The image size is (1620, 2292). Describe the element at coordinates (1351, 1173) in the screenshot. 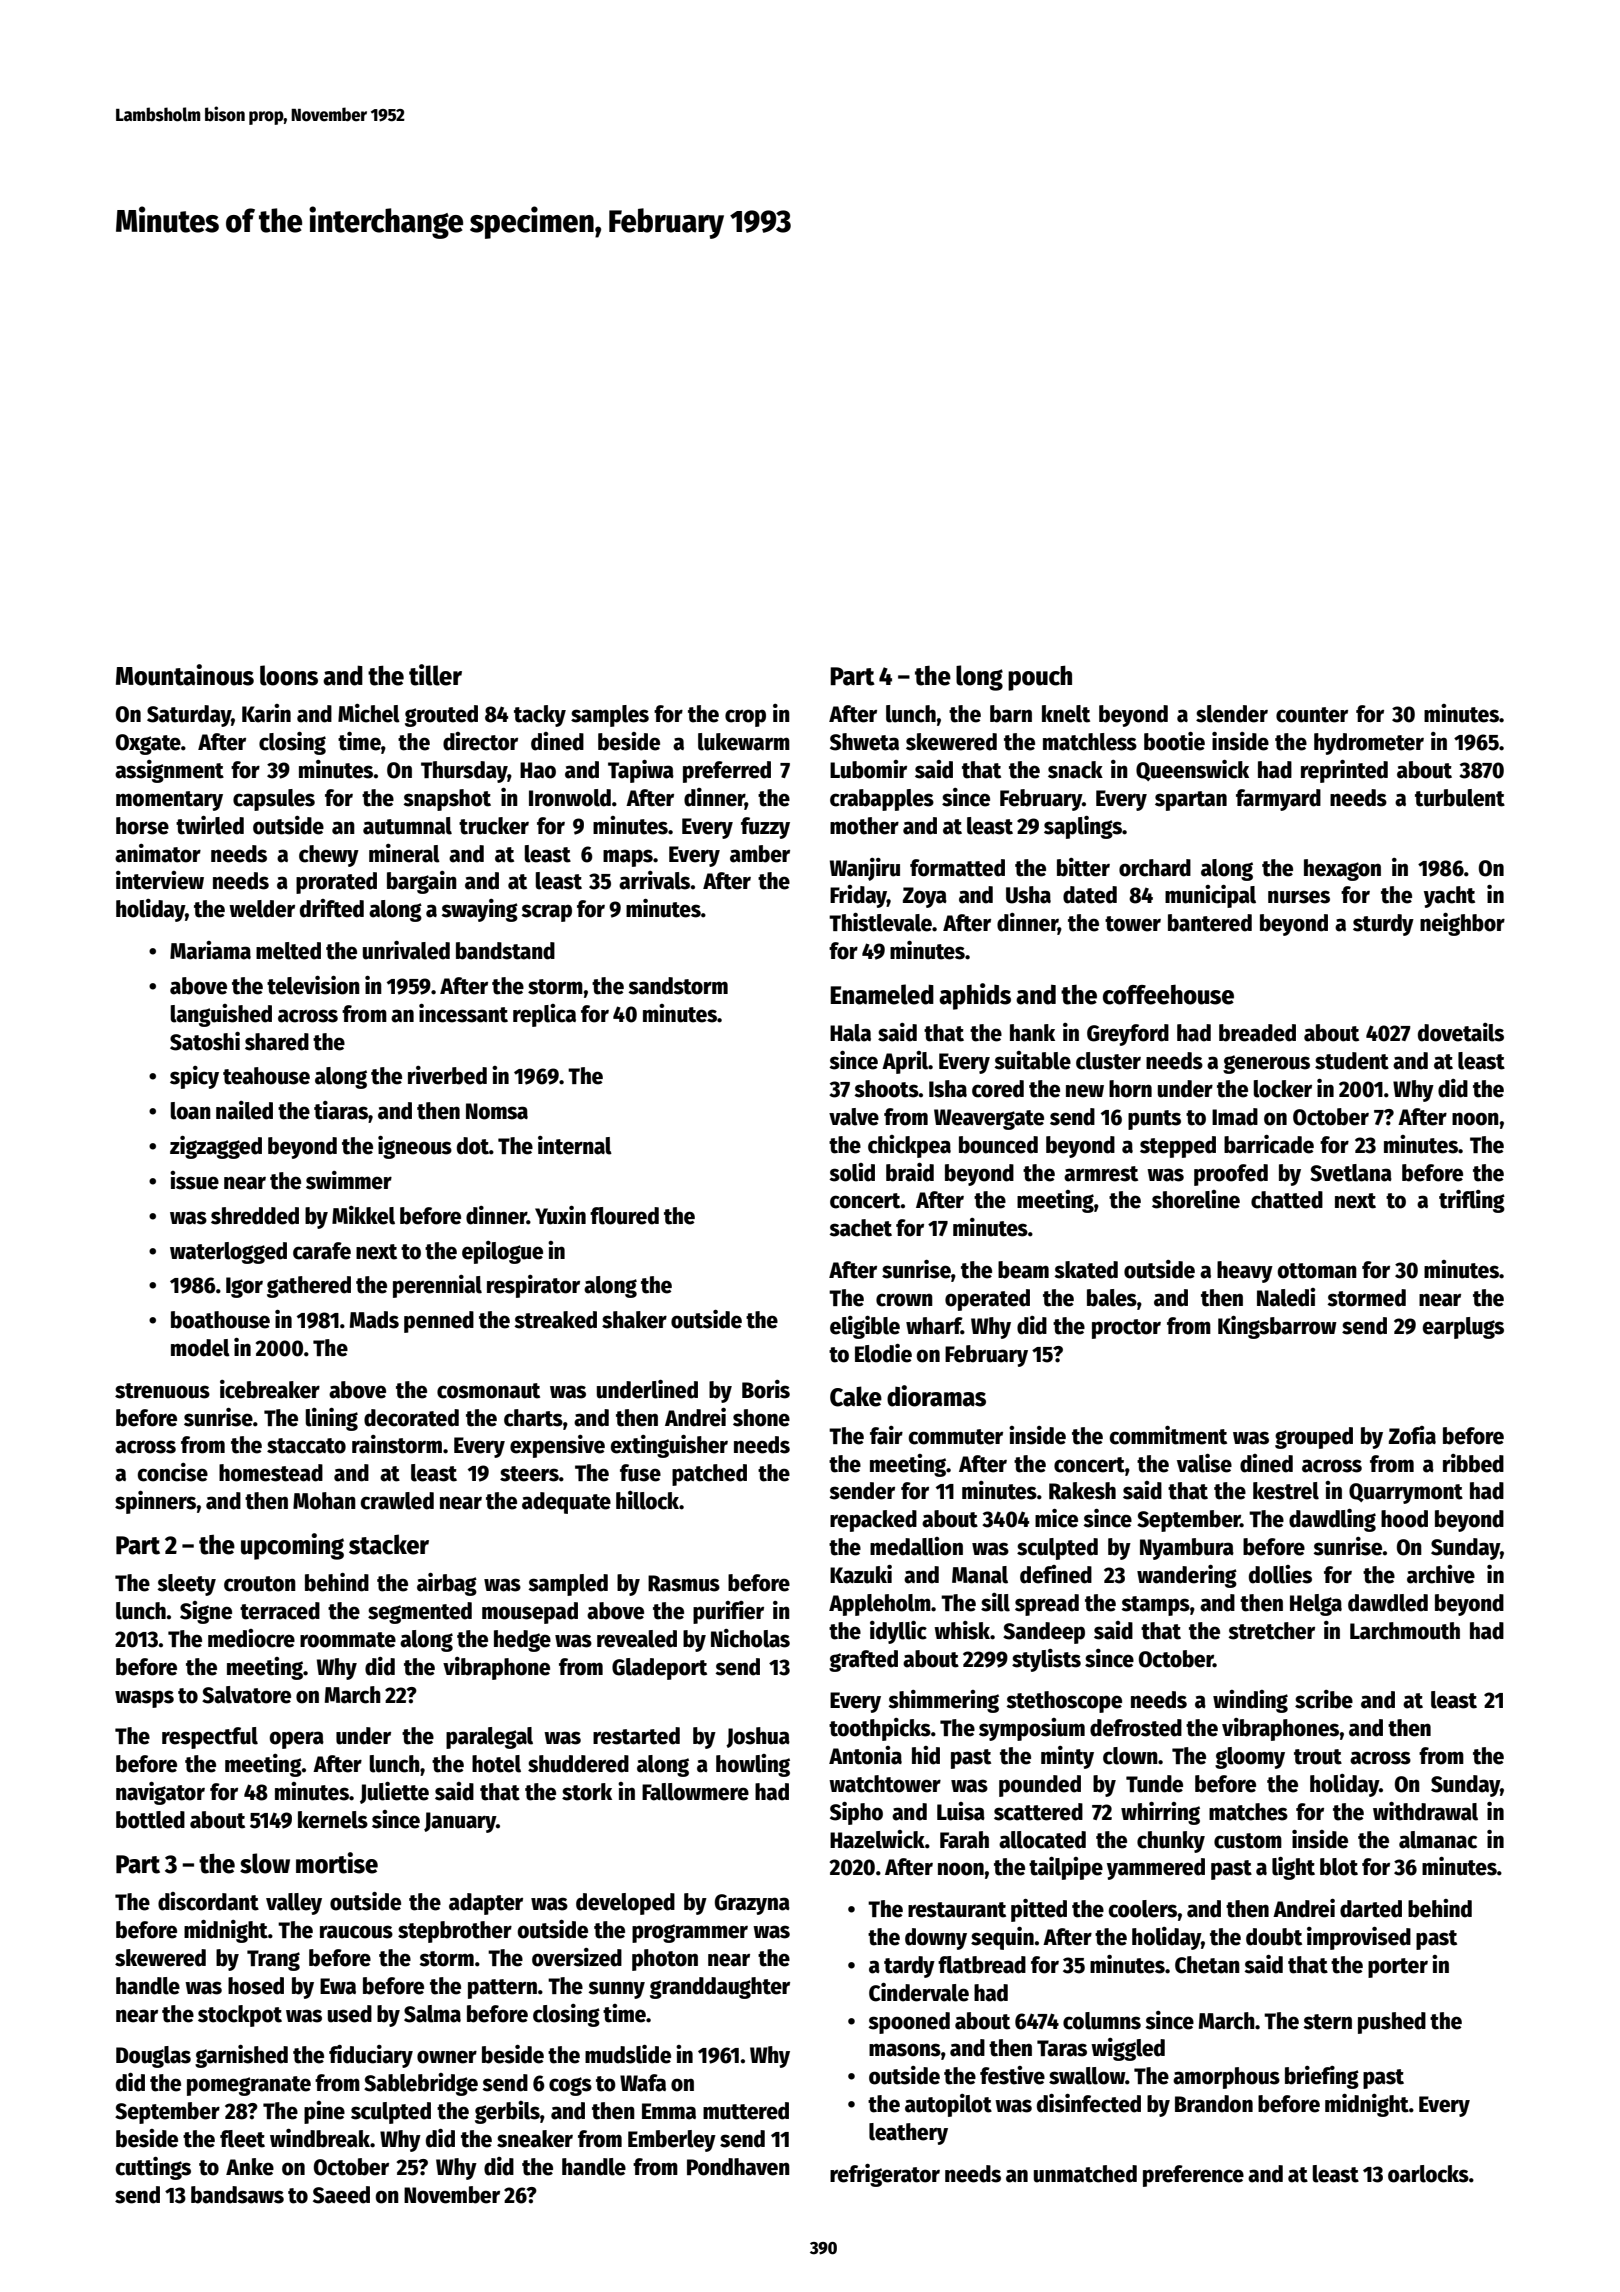

I see `Svetlana` at that location.
